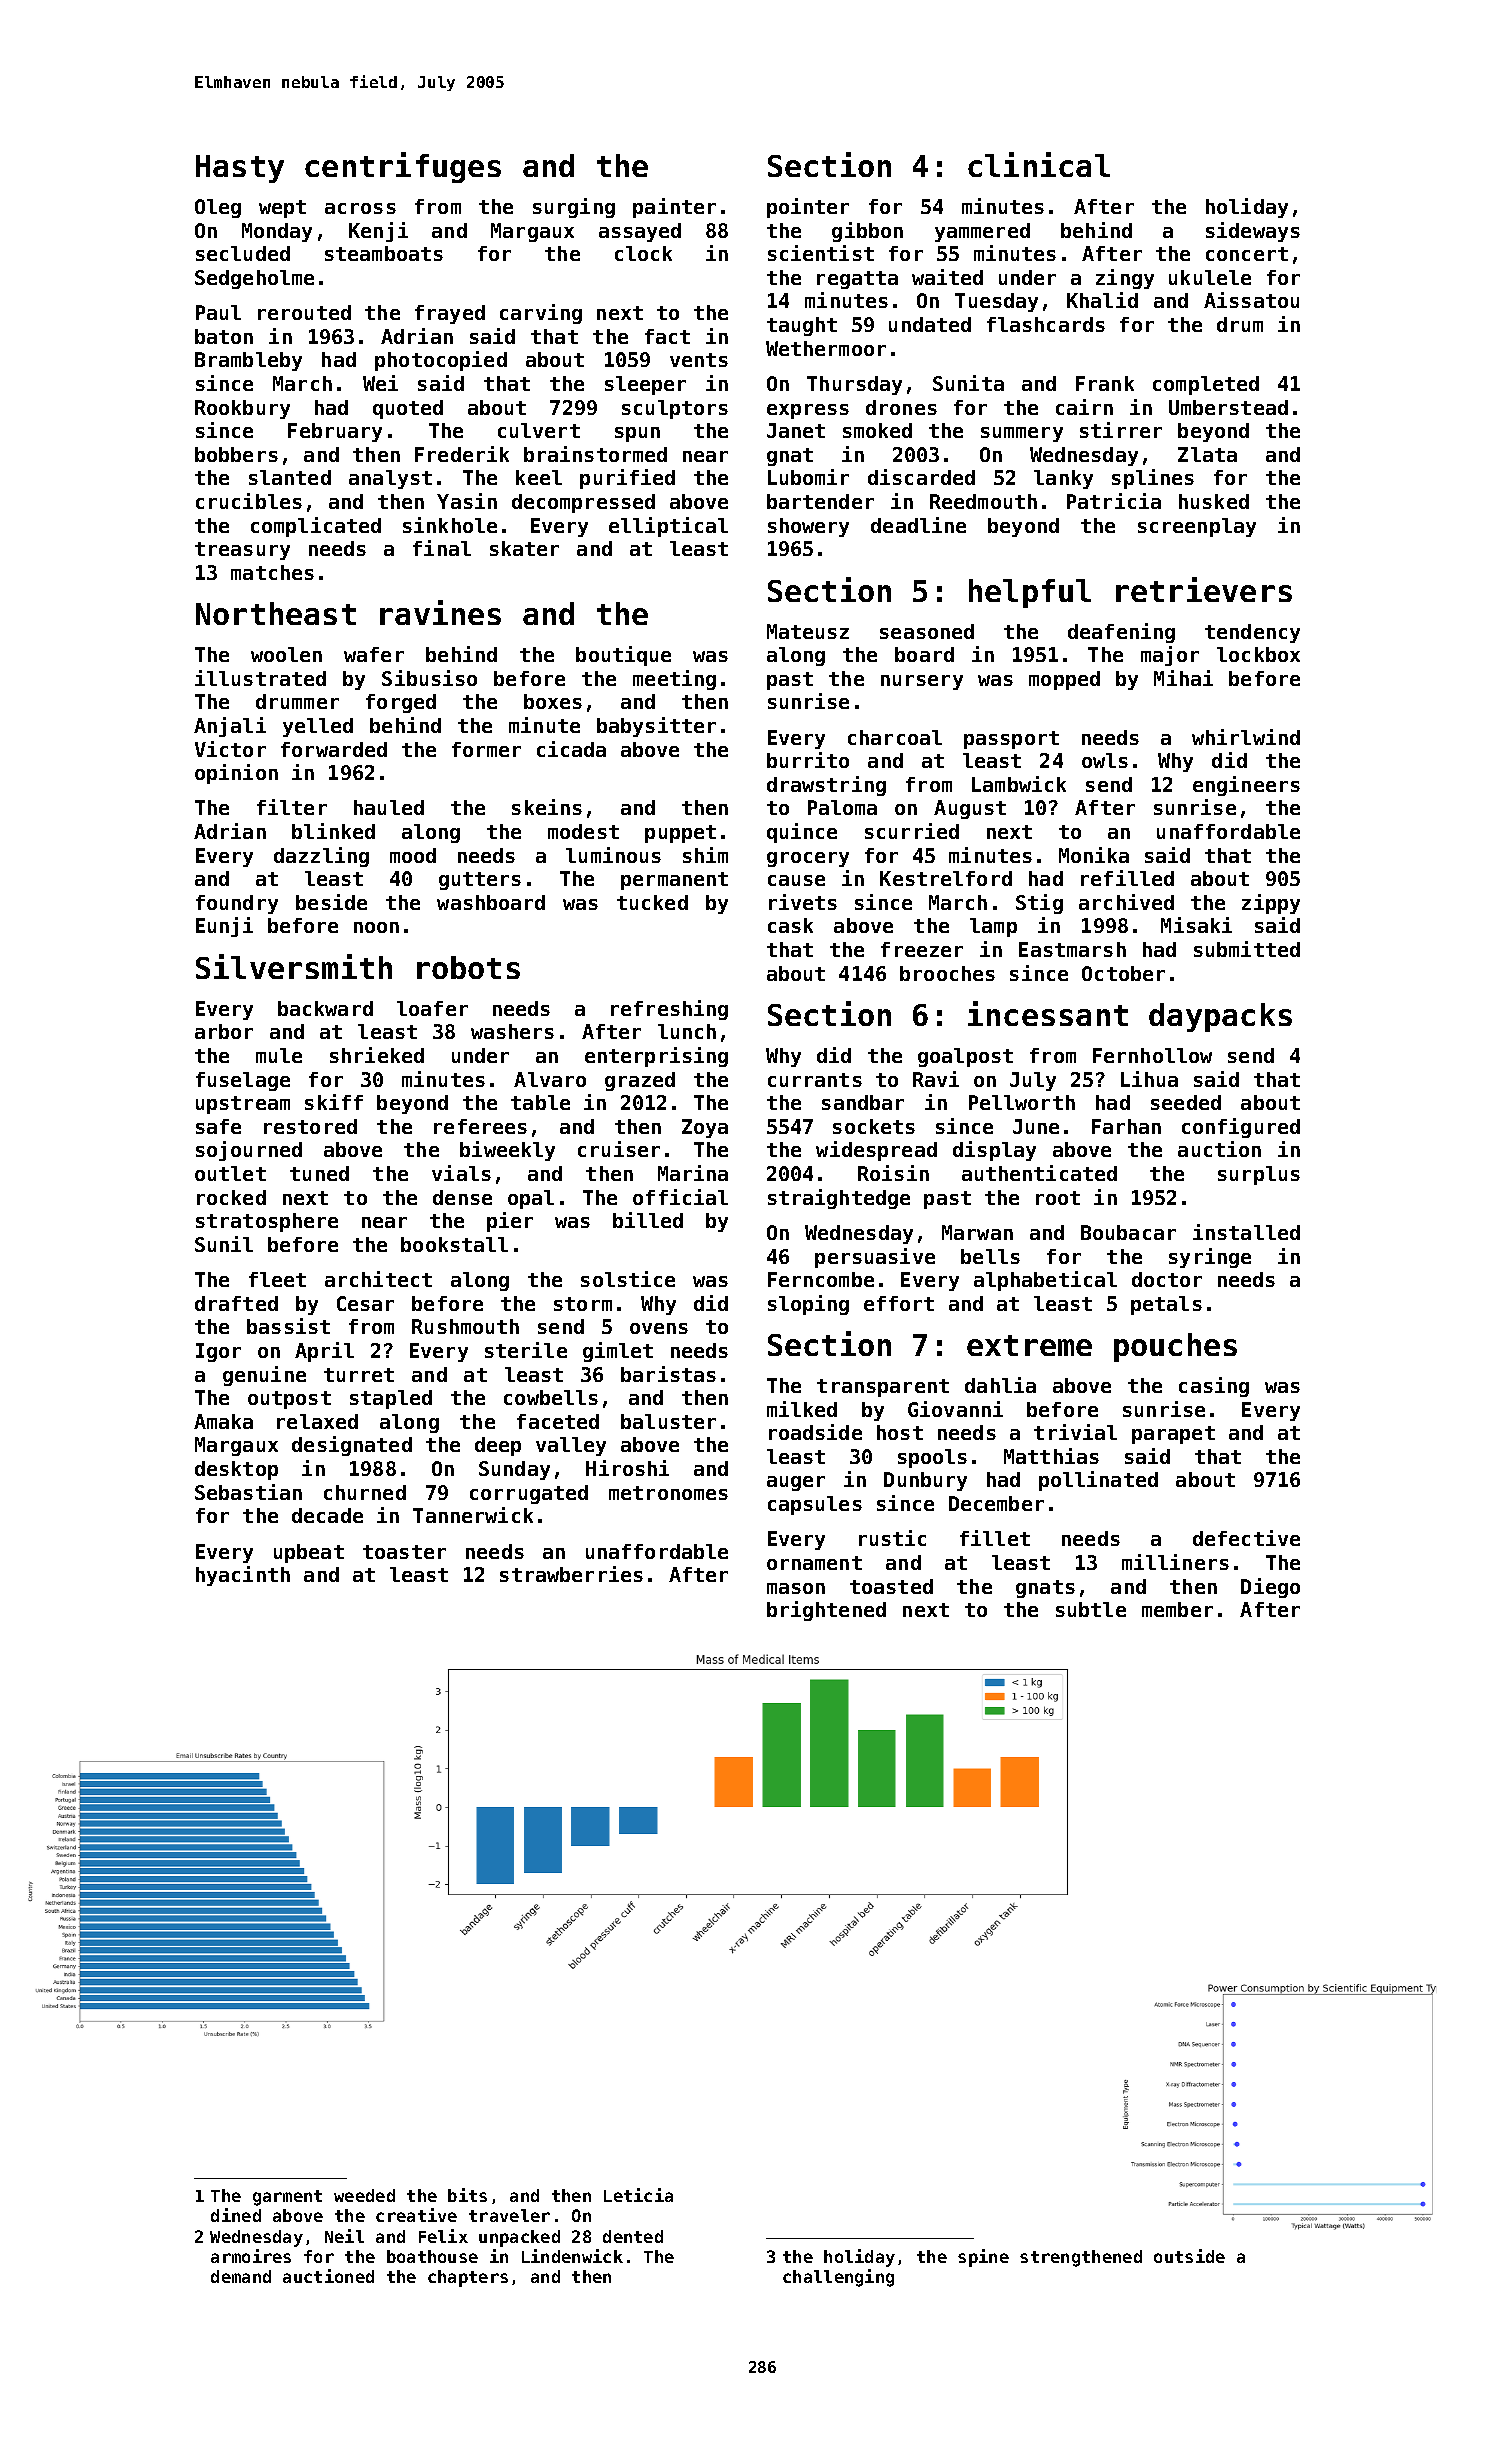 The image size is (1496, 2464). I want to click on woolen, so click(286, 654).
